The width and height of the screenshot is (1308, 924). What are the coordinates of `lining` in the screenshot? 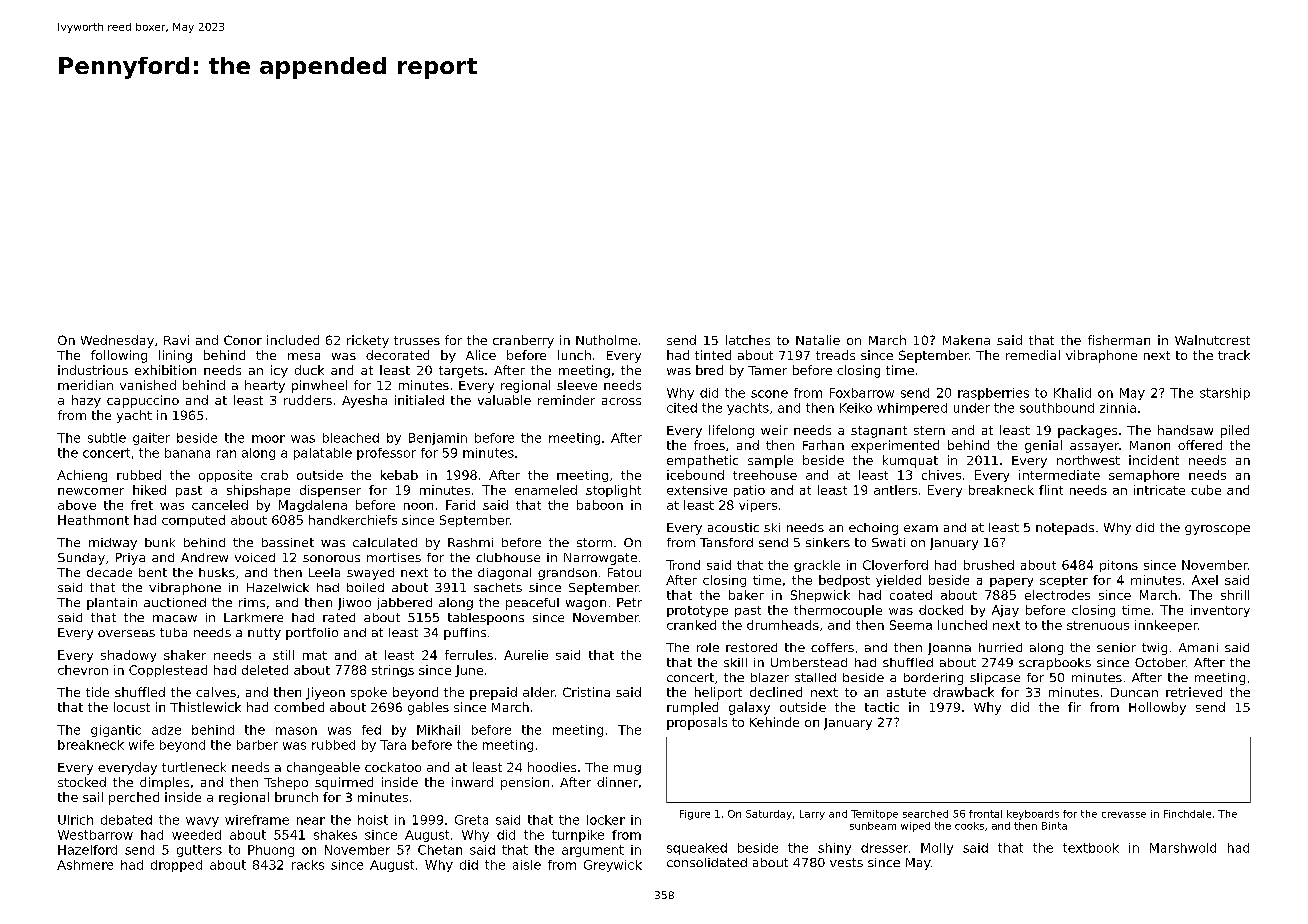 It's located at (175, 356).
